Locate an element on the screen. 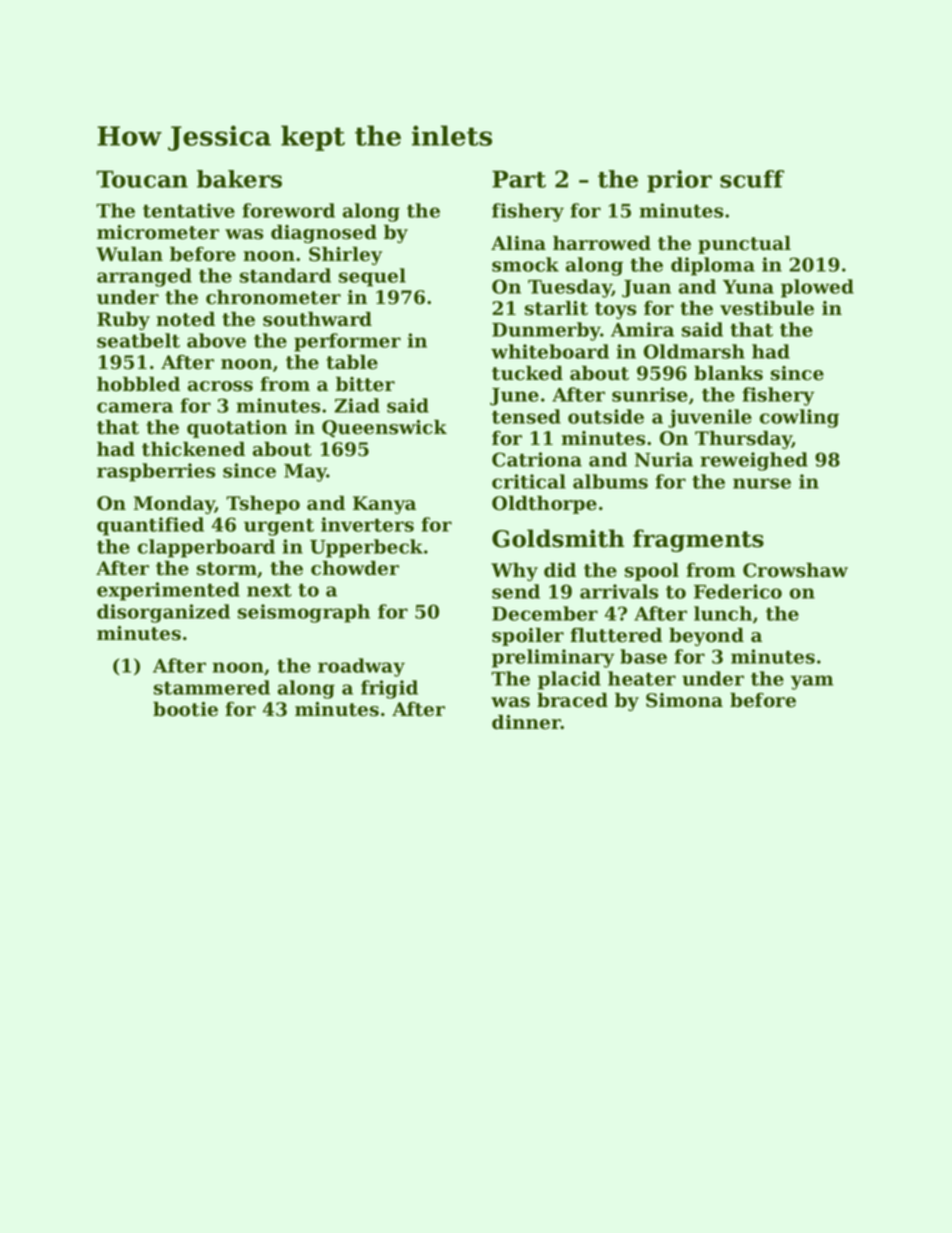  frigid is located at coordinates (389, 689).
